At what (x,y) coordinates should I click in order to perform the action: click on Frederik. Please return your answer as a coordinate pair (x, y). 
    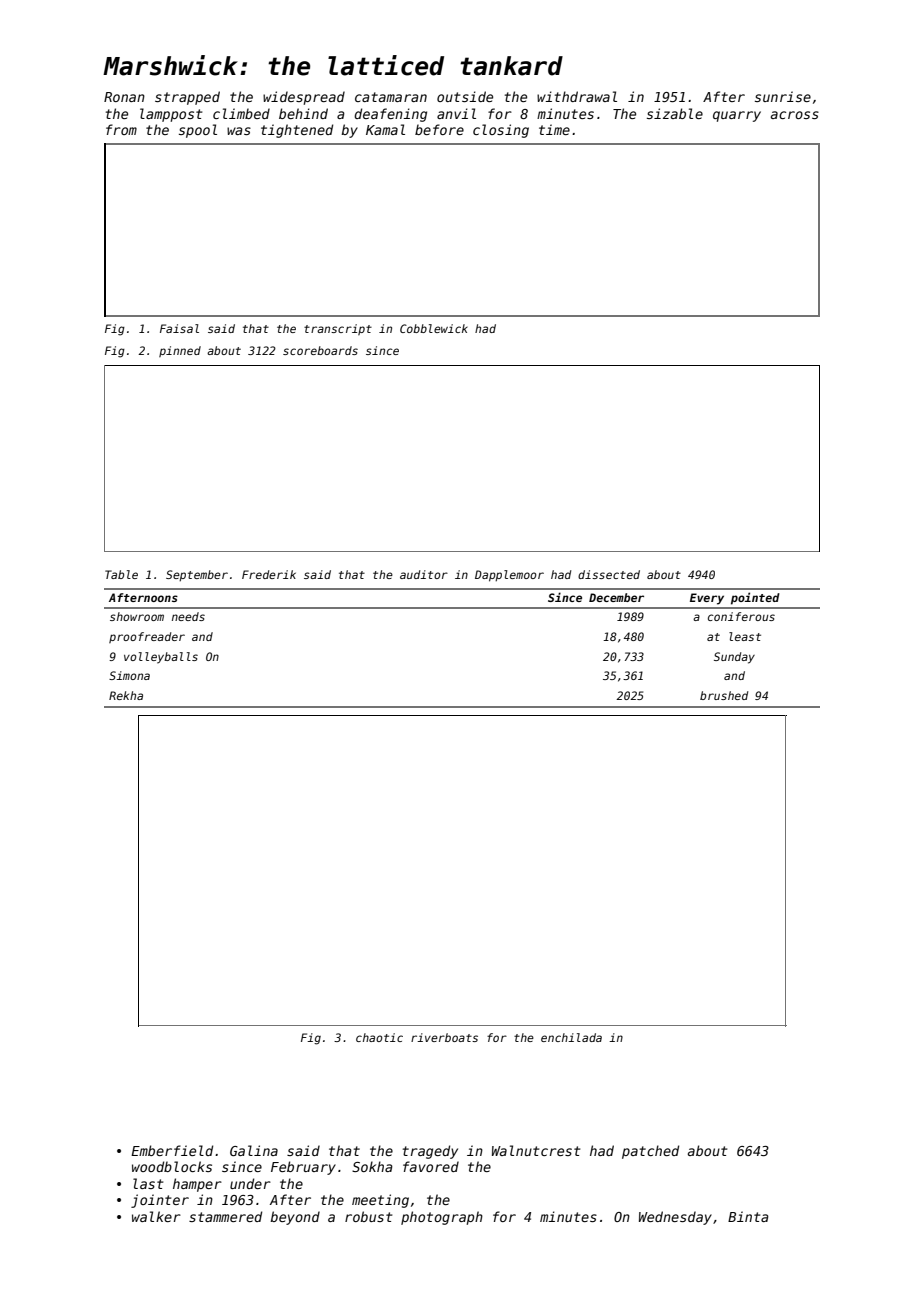
    Looking at the image, I should click on (269, 574).
